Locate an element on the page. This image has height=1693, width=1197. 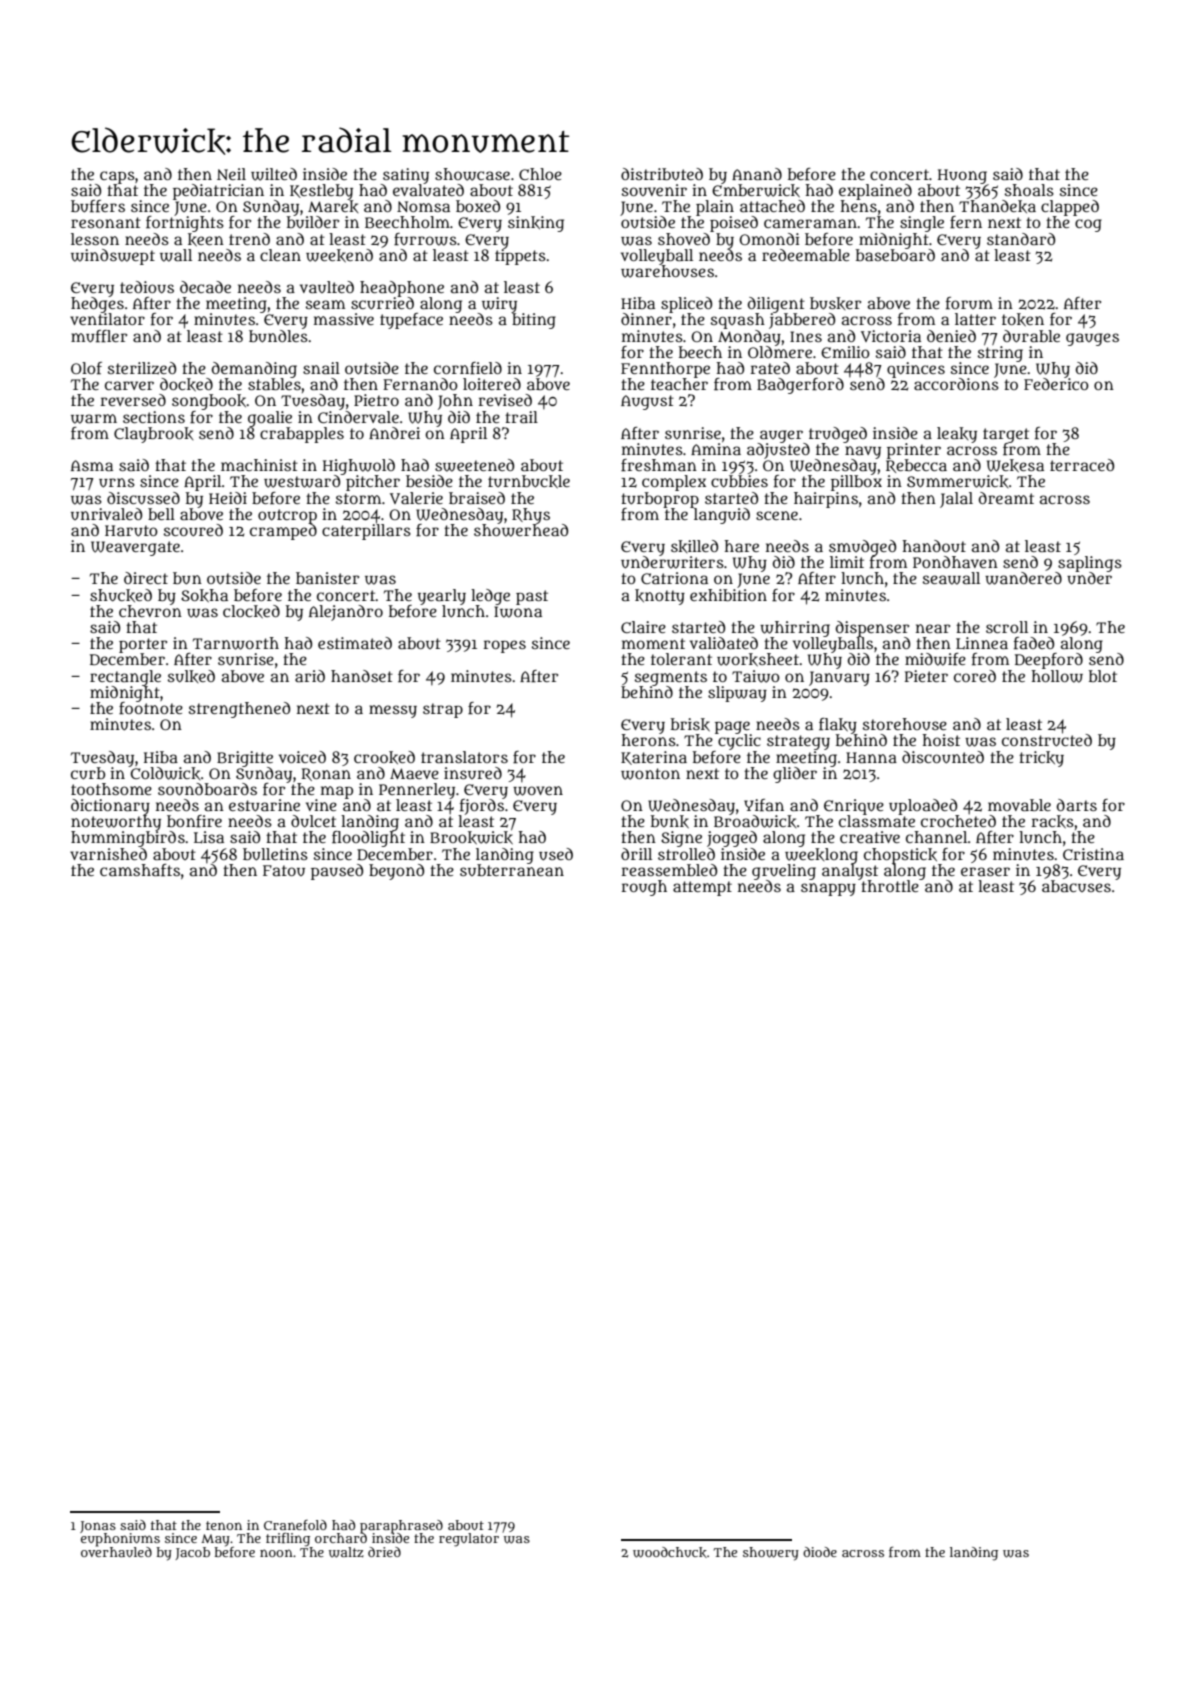
diode is located at coordinates (820, 1552).
